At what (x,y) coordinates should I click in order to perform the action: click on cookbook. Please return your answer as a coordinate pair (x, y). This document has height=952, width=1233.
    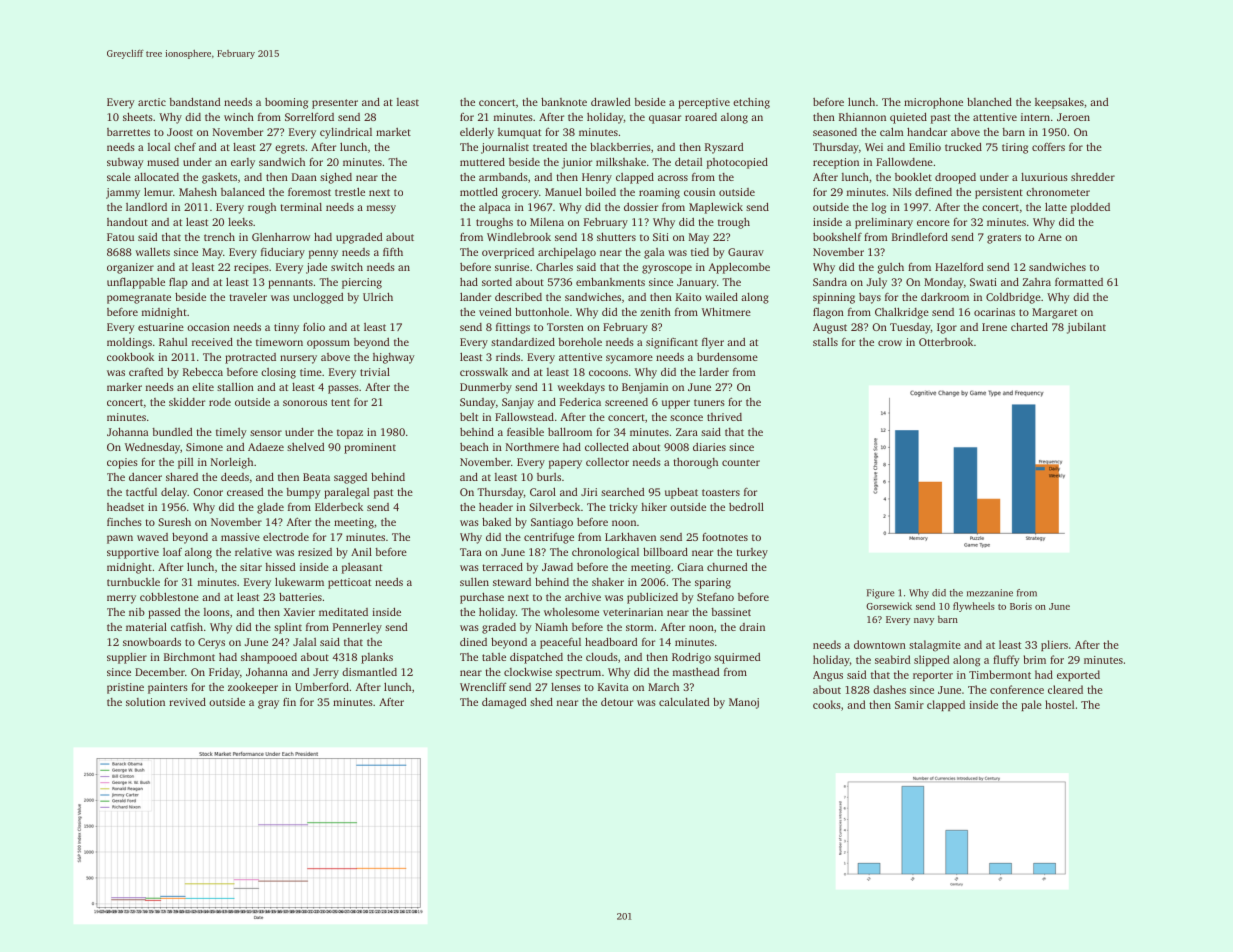
    Looking at the image, I should click on (130, 356).
